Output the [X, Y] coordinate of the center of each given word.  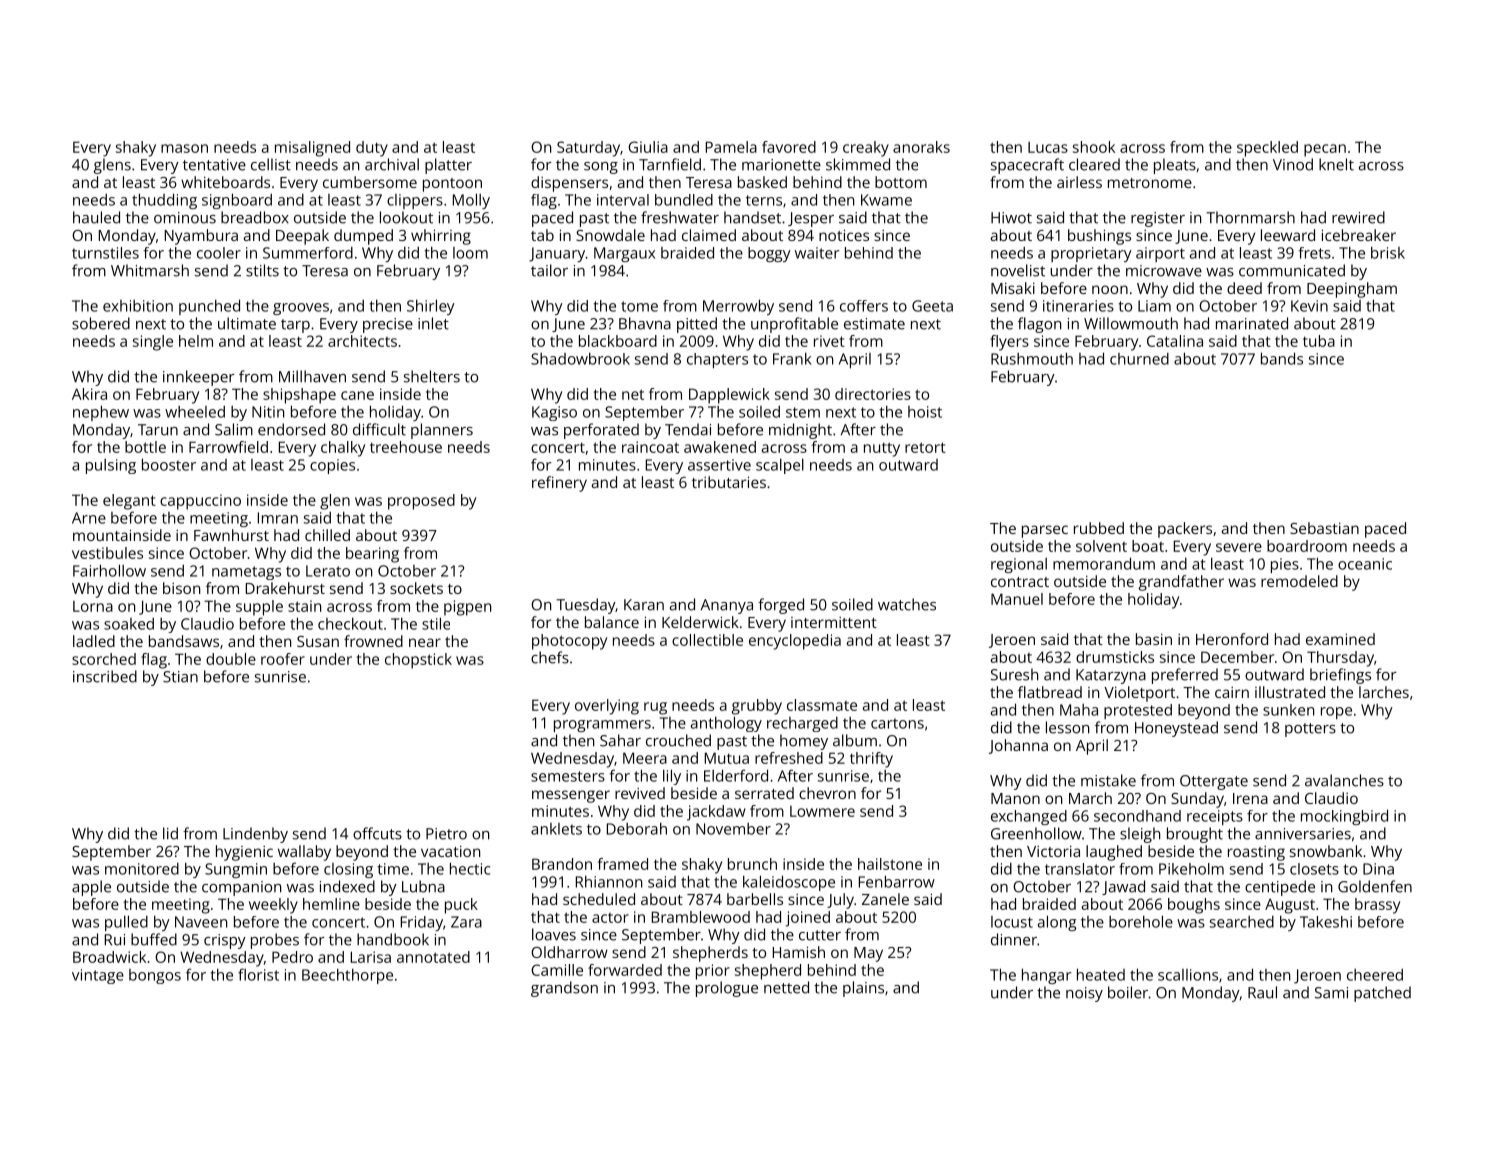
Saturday [588, 149]
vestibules [107, 553]
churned [1139, 359]
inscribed [105, 676]
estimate [874, 324]
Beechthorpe [347, 976]
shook [1094, 147]
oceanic [1365, 564]
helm [196, 341]
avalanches [1344, 780]
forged [781, 606]
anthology [726, 724]
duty [372, 149]
